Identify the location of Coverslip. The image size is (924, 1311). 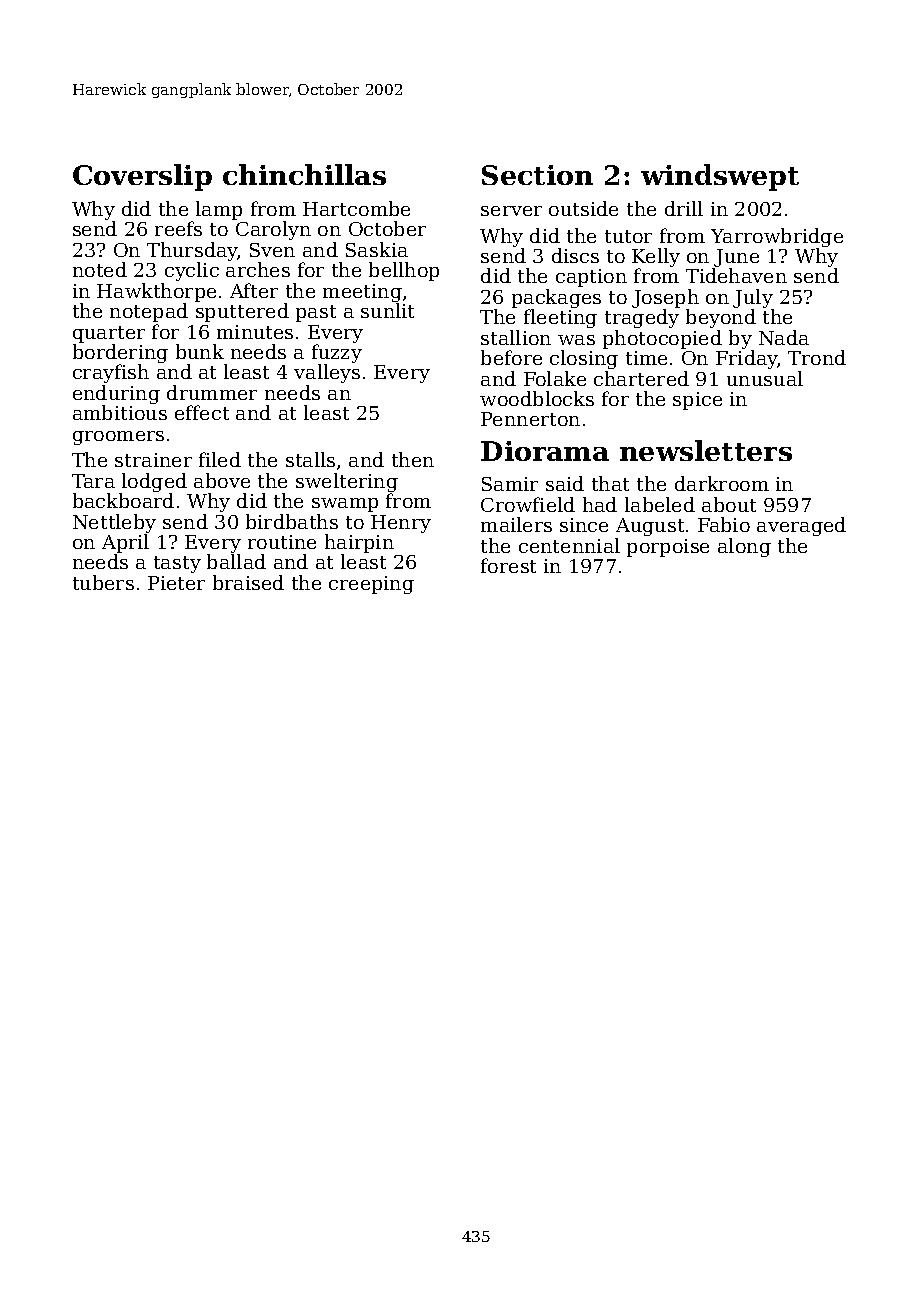
(142, 177).
